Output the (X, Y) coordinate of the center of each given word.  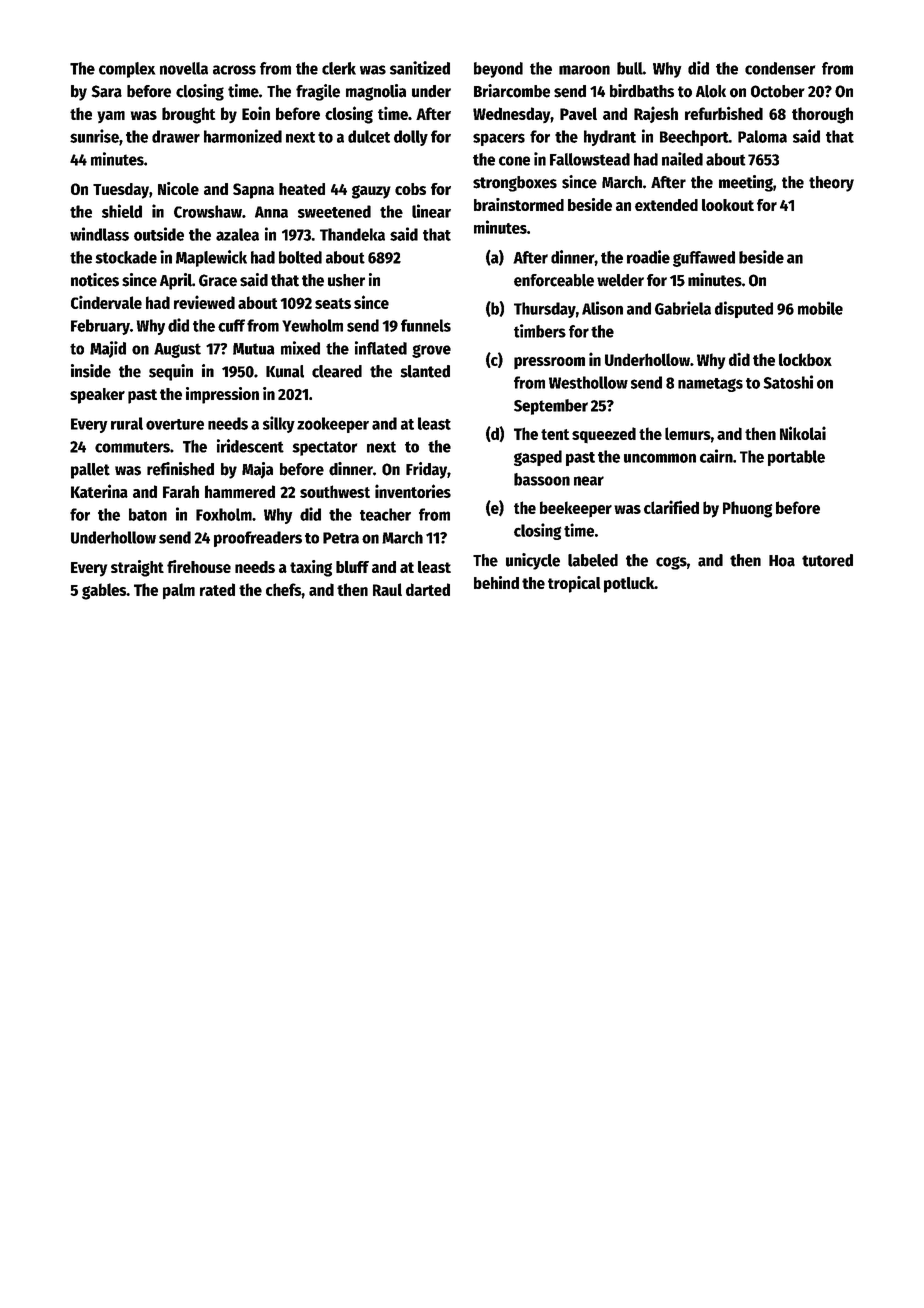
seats (333, 303)
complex (127, 70)
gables (104, 591)
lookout (728, 205)
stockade (126, 257)
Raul (387, 589)
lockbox (805, 359)
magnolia (376, 92)
